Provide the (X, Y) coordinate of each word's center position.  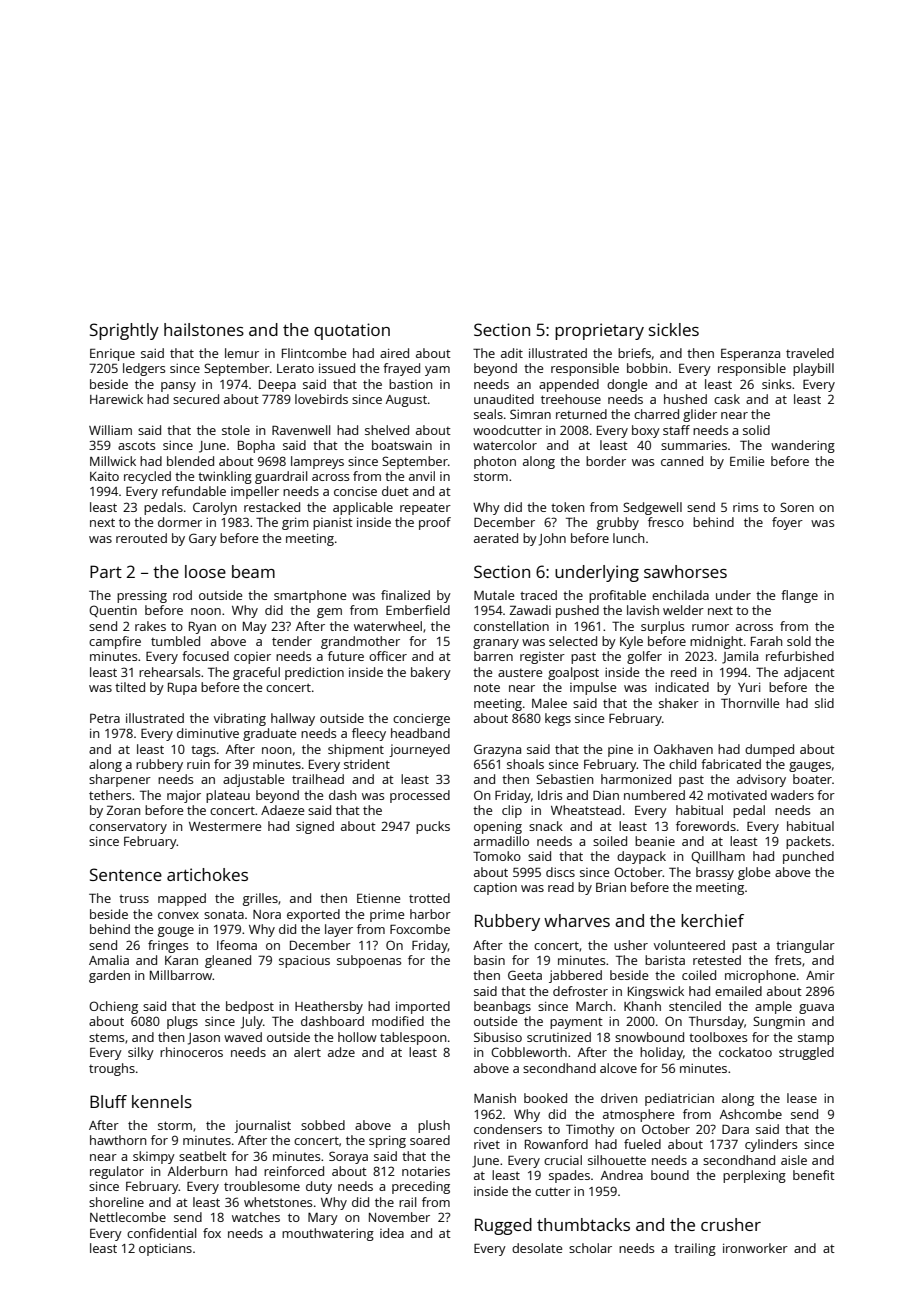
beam (253, 571)
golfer (644, 657)
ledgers (144, 369)
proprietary (599, 331)
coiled (699, 975)
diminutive (208, 733)
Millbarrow (181, 975)
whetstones (278, 1202)
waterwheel (388, 626)
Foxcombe (420, 929)
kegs (558, 719)
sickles (674, 329)
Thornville (750, 703)
